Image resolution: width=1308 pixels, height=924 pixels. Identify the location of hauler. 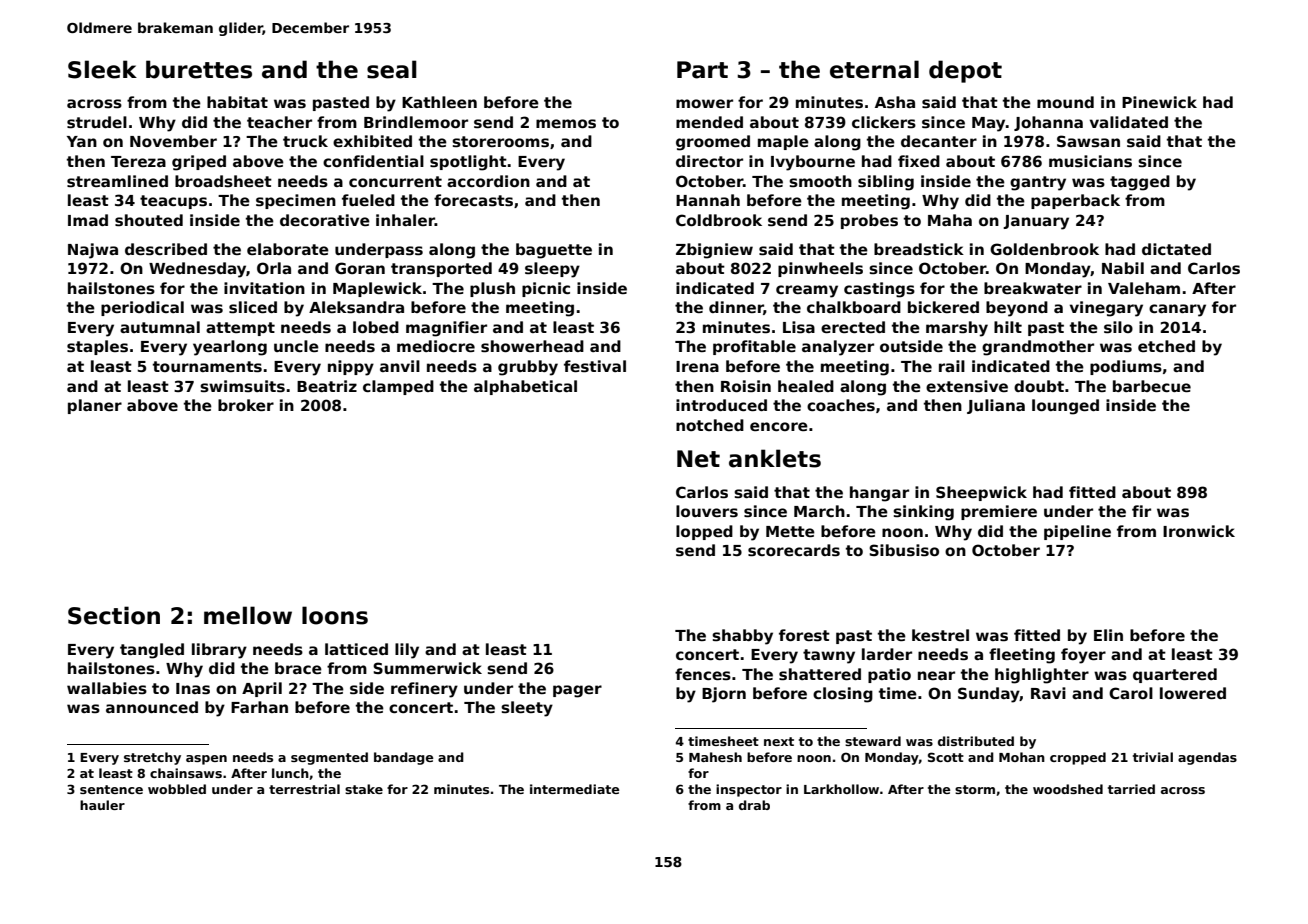
(102, 805).
